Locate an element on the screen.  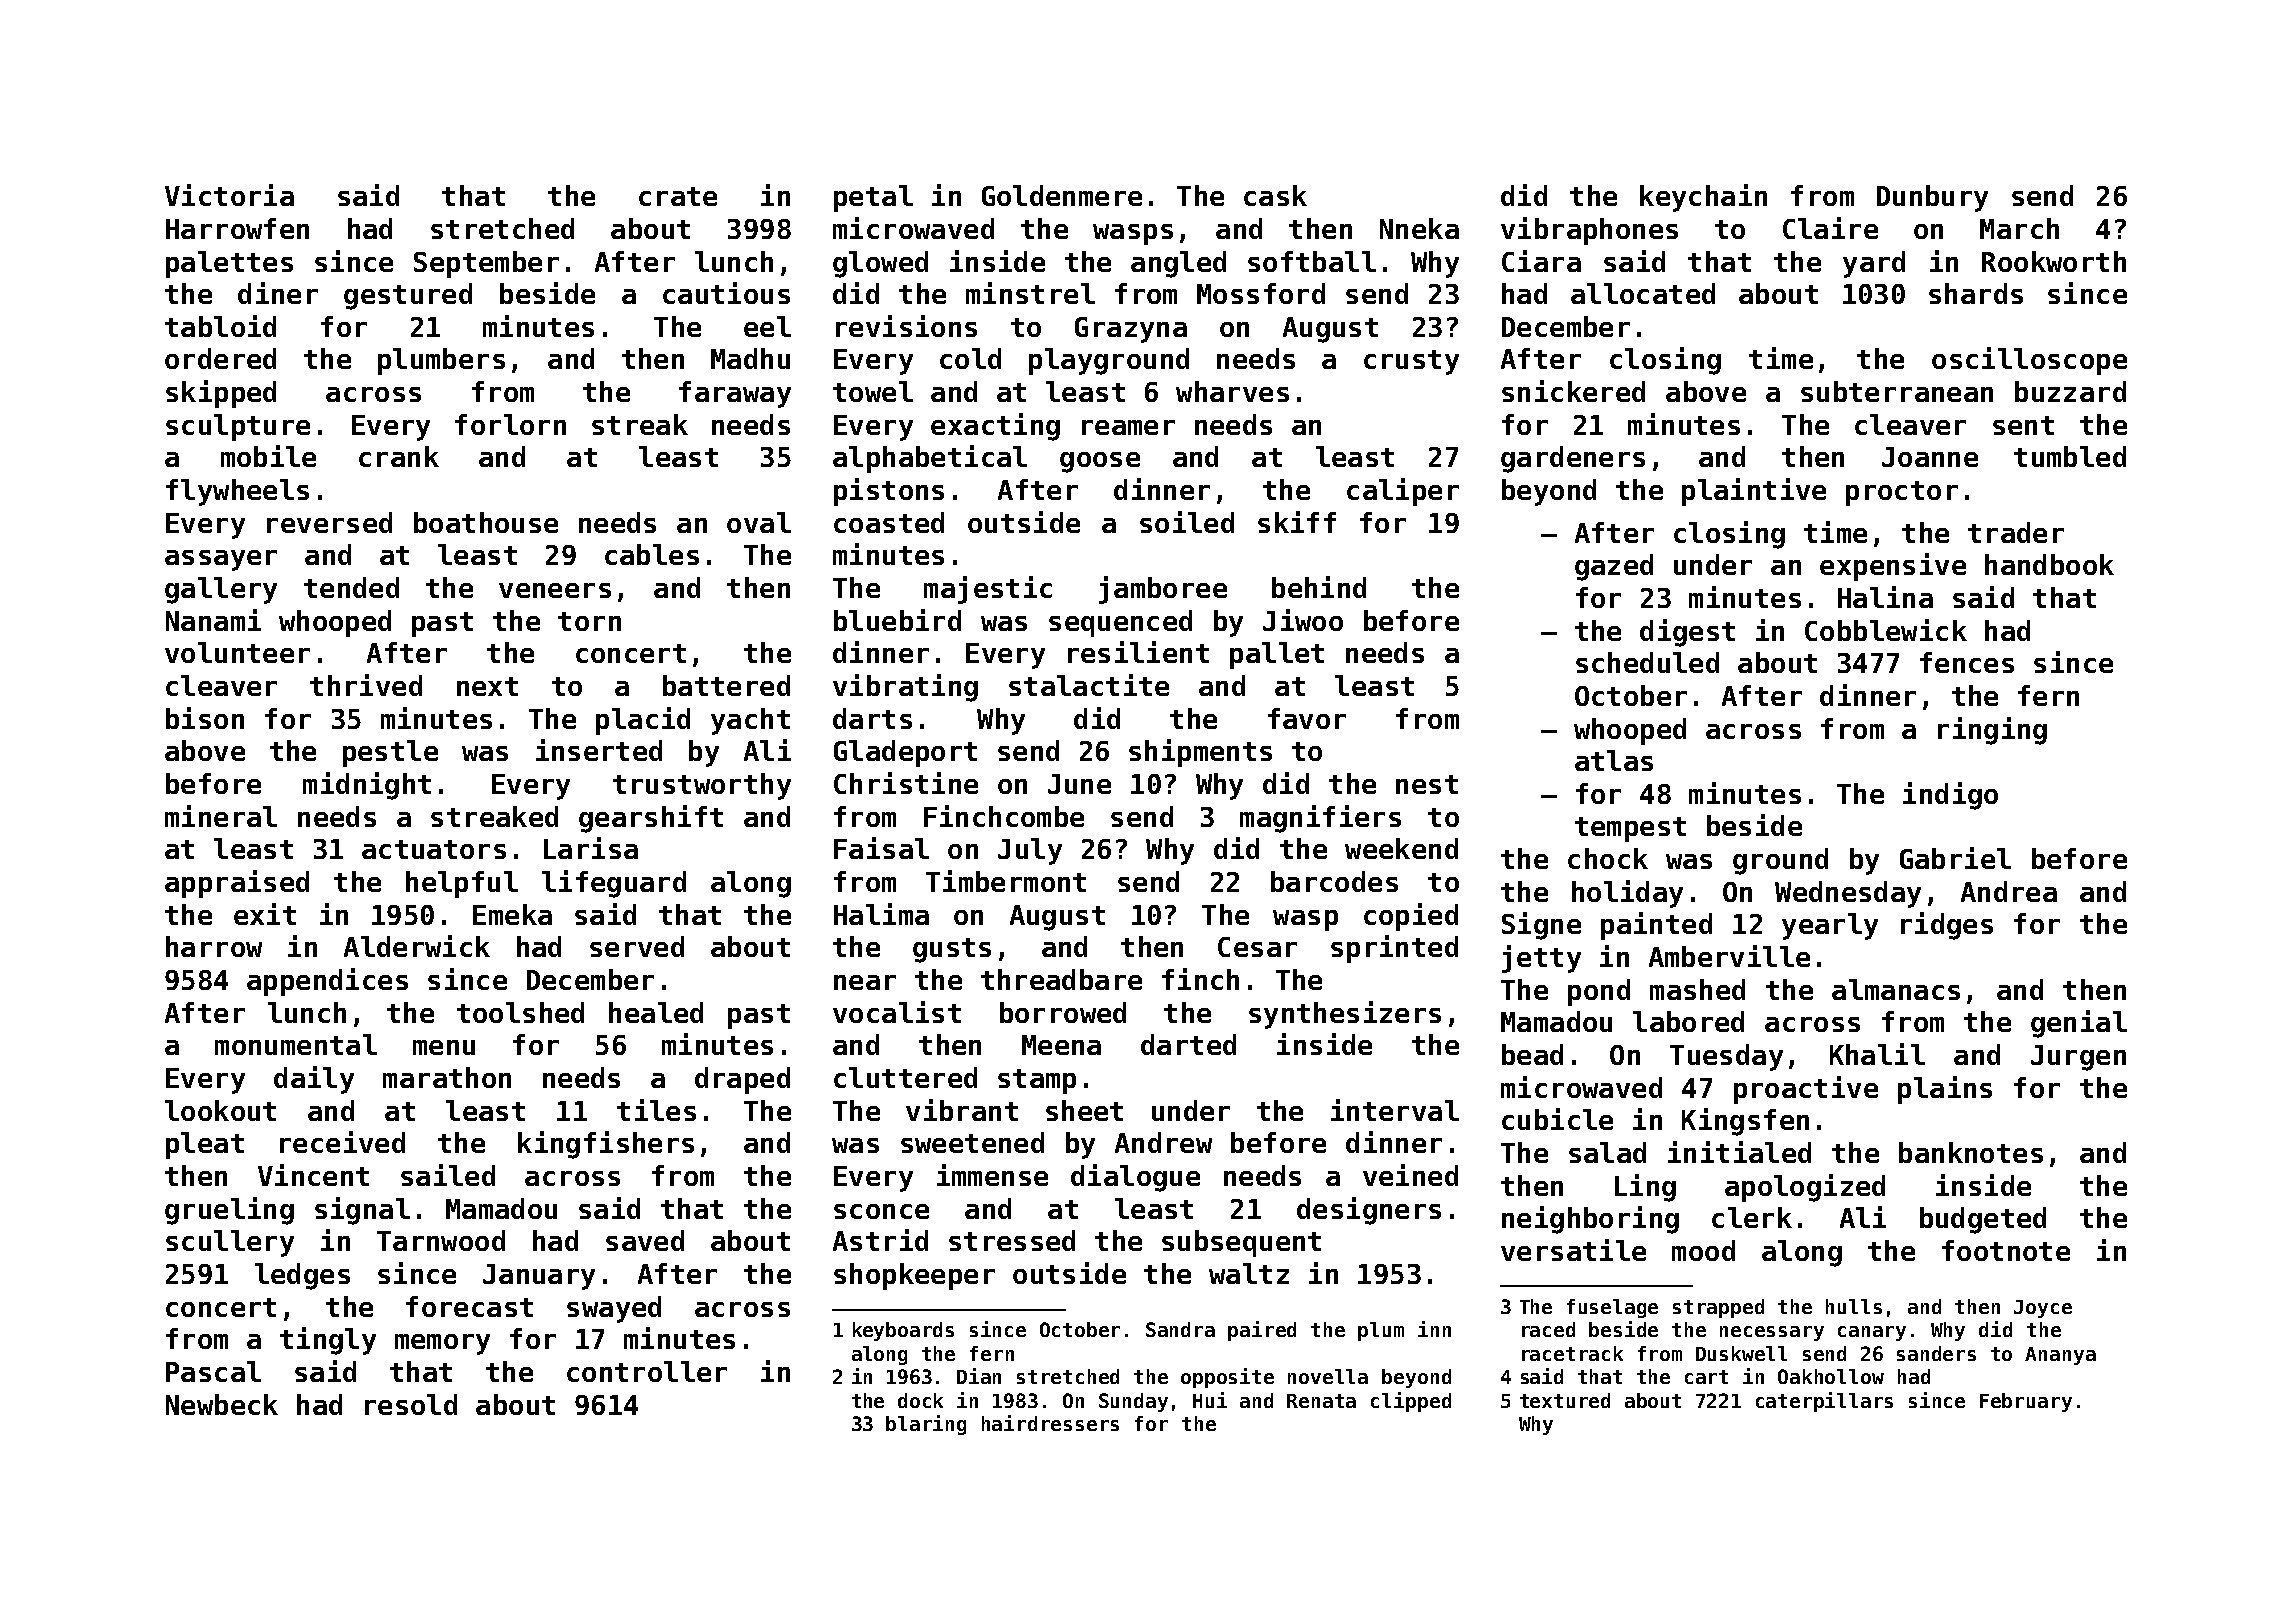
Cesar is located at coordinates (1257, 947).
